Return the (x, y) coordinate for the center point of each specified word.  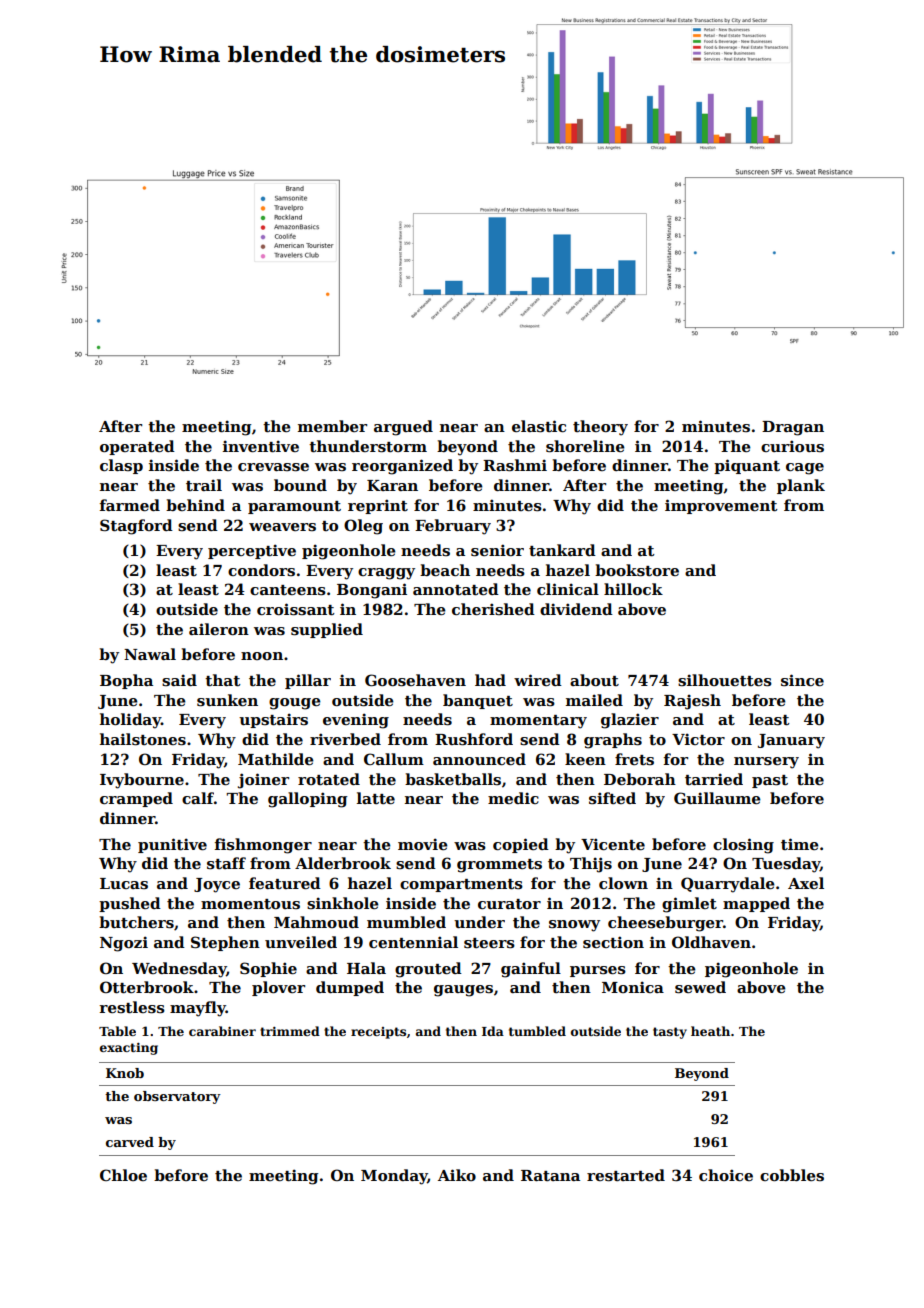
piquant (747, 466)
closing (743, 846)
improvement (721, 506)
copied (521, 845)
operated (137, 447)
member (332, 426)
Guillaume (717, 798)
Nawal (150, 654)
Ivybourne (142, 781)
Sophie (268, 969)
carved (130, 1142)
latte (376, 798)
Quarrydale (728, 885)
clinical (568, 589)
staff (226, 863)
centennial (413, 942)
